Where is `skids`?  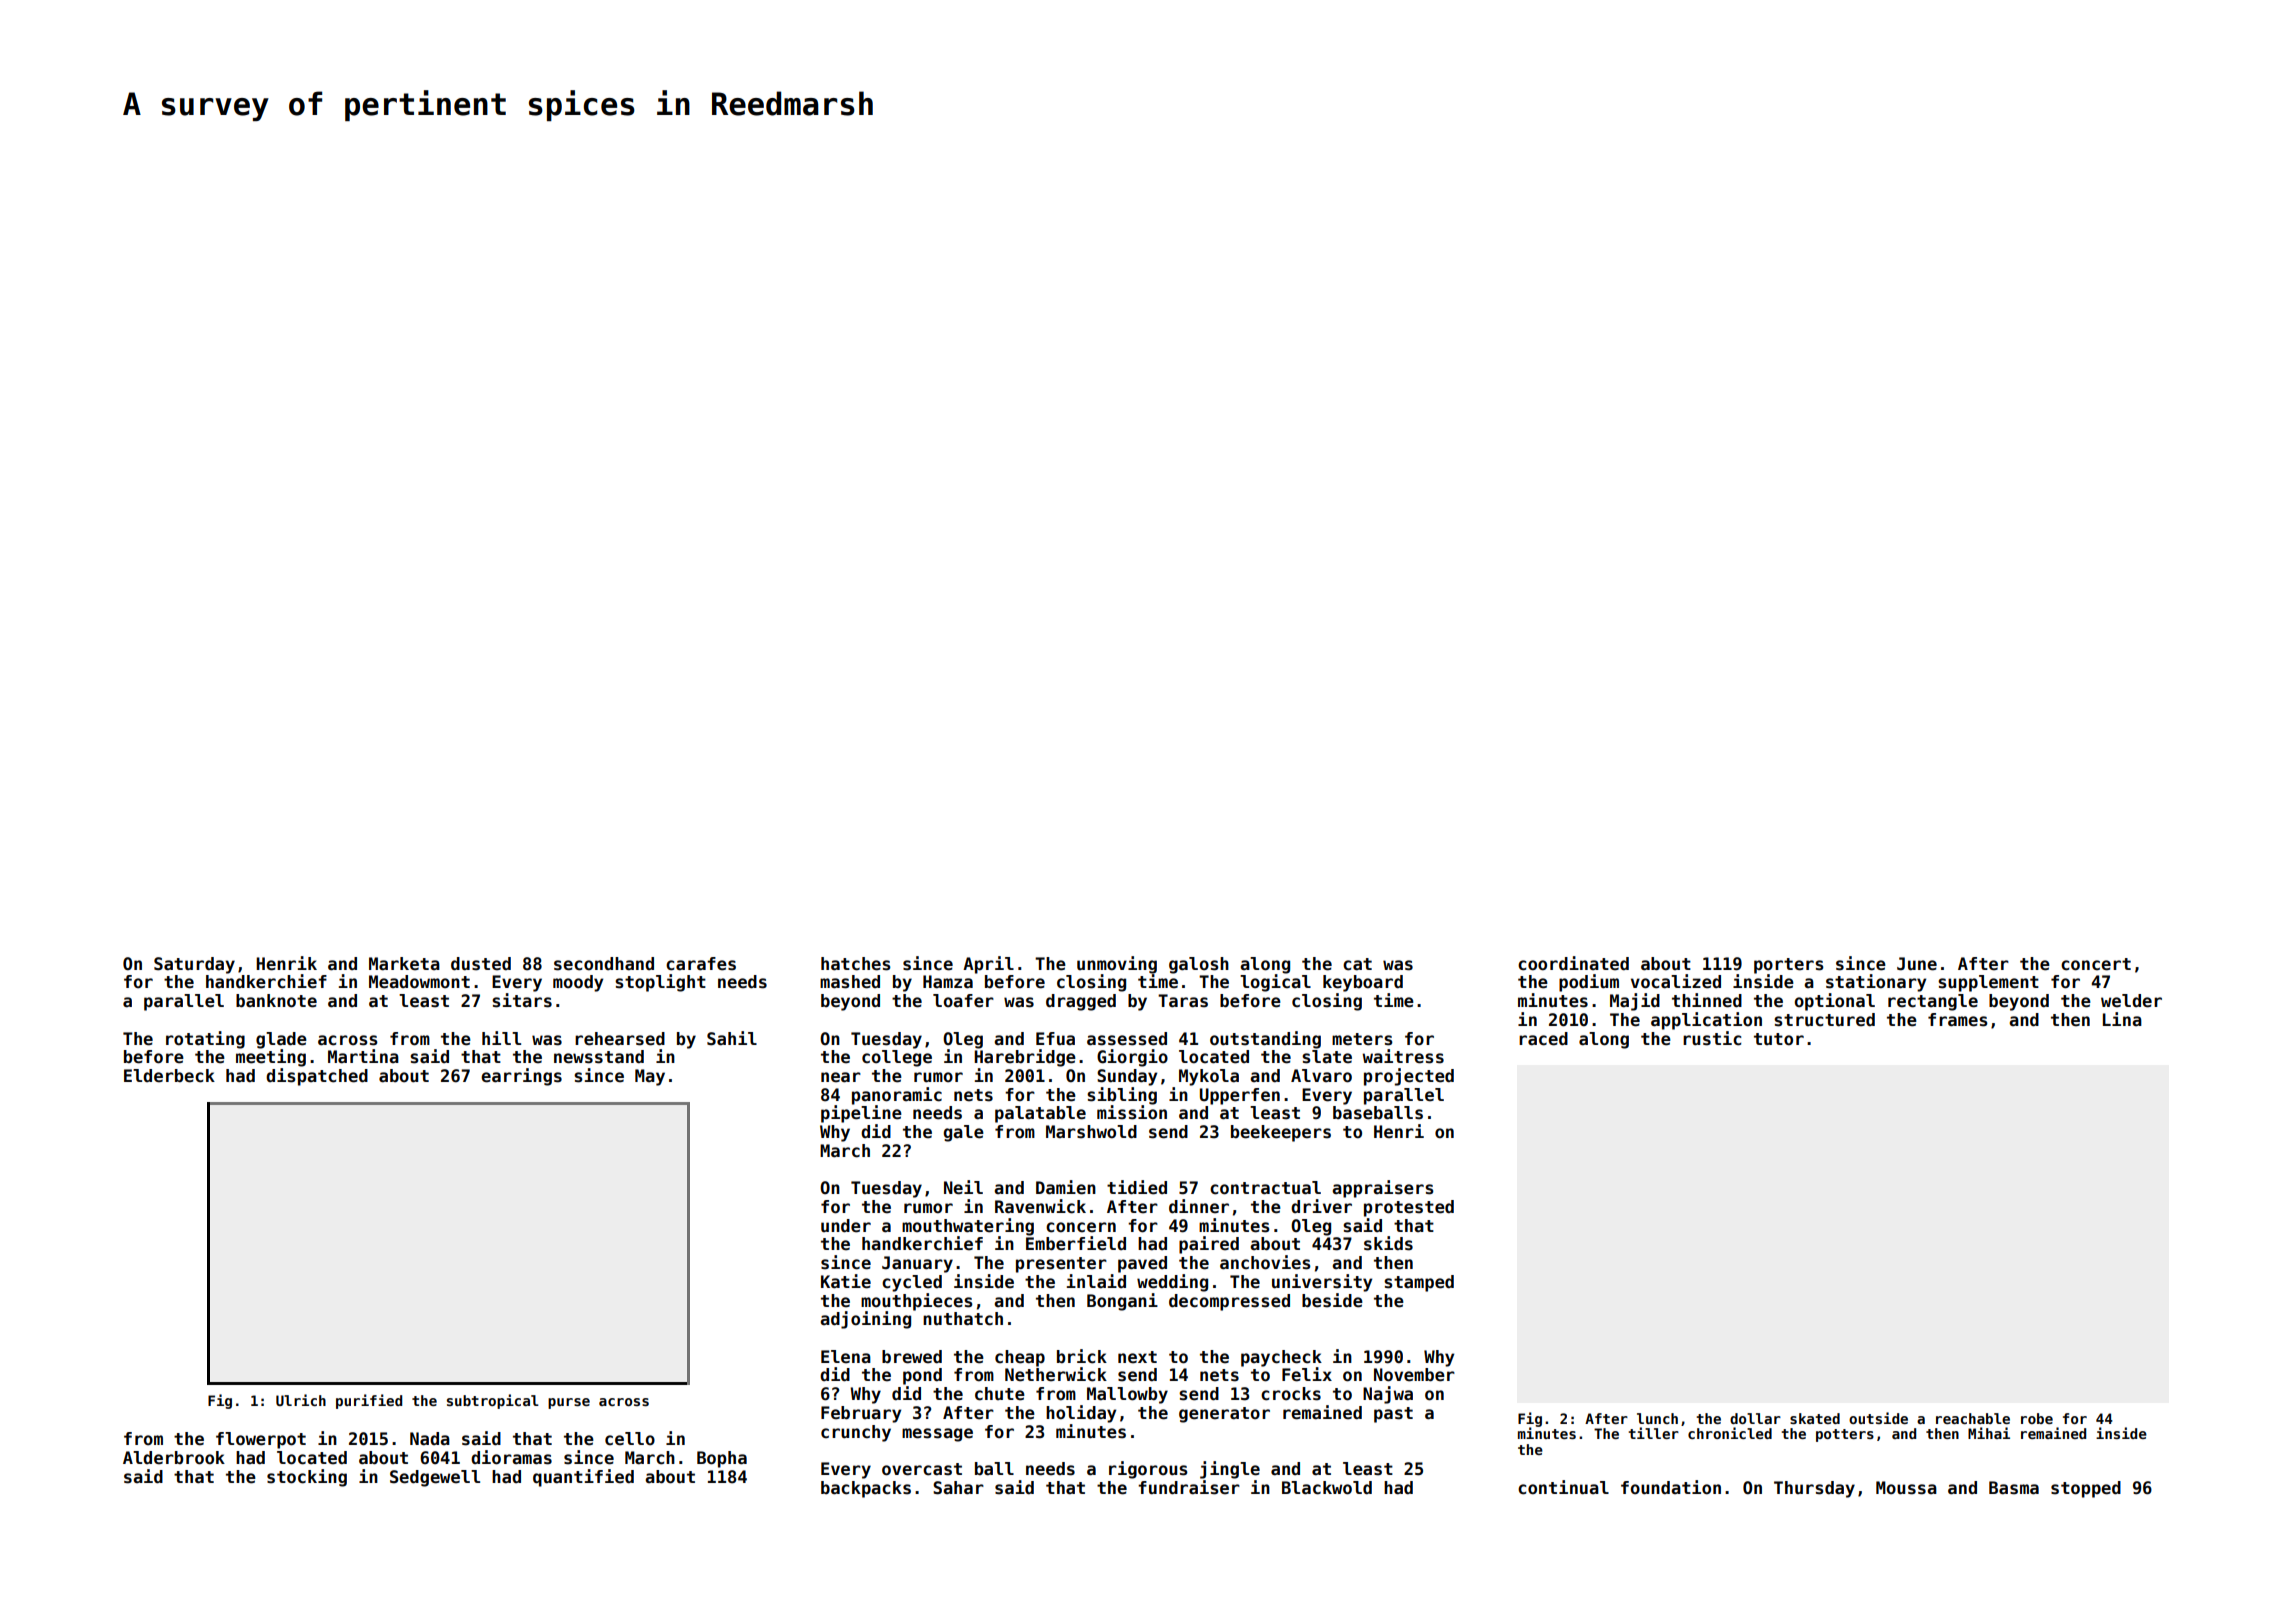
skids is located at coordinates (1388, 1243).
